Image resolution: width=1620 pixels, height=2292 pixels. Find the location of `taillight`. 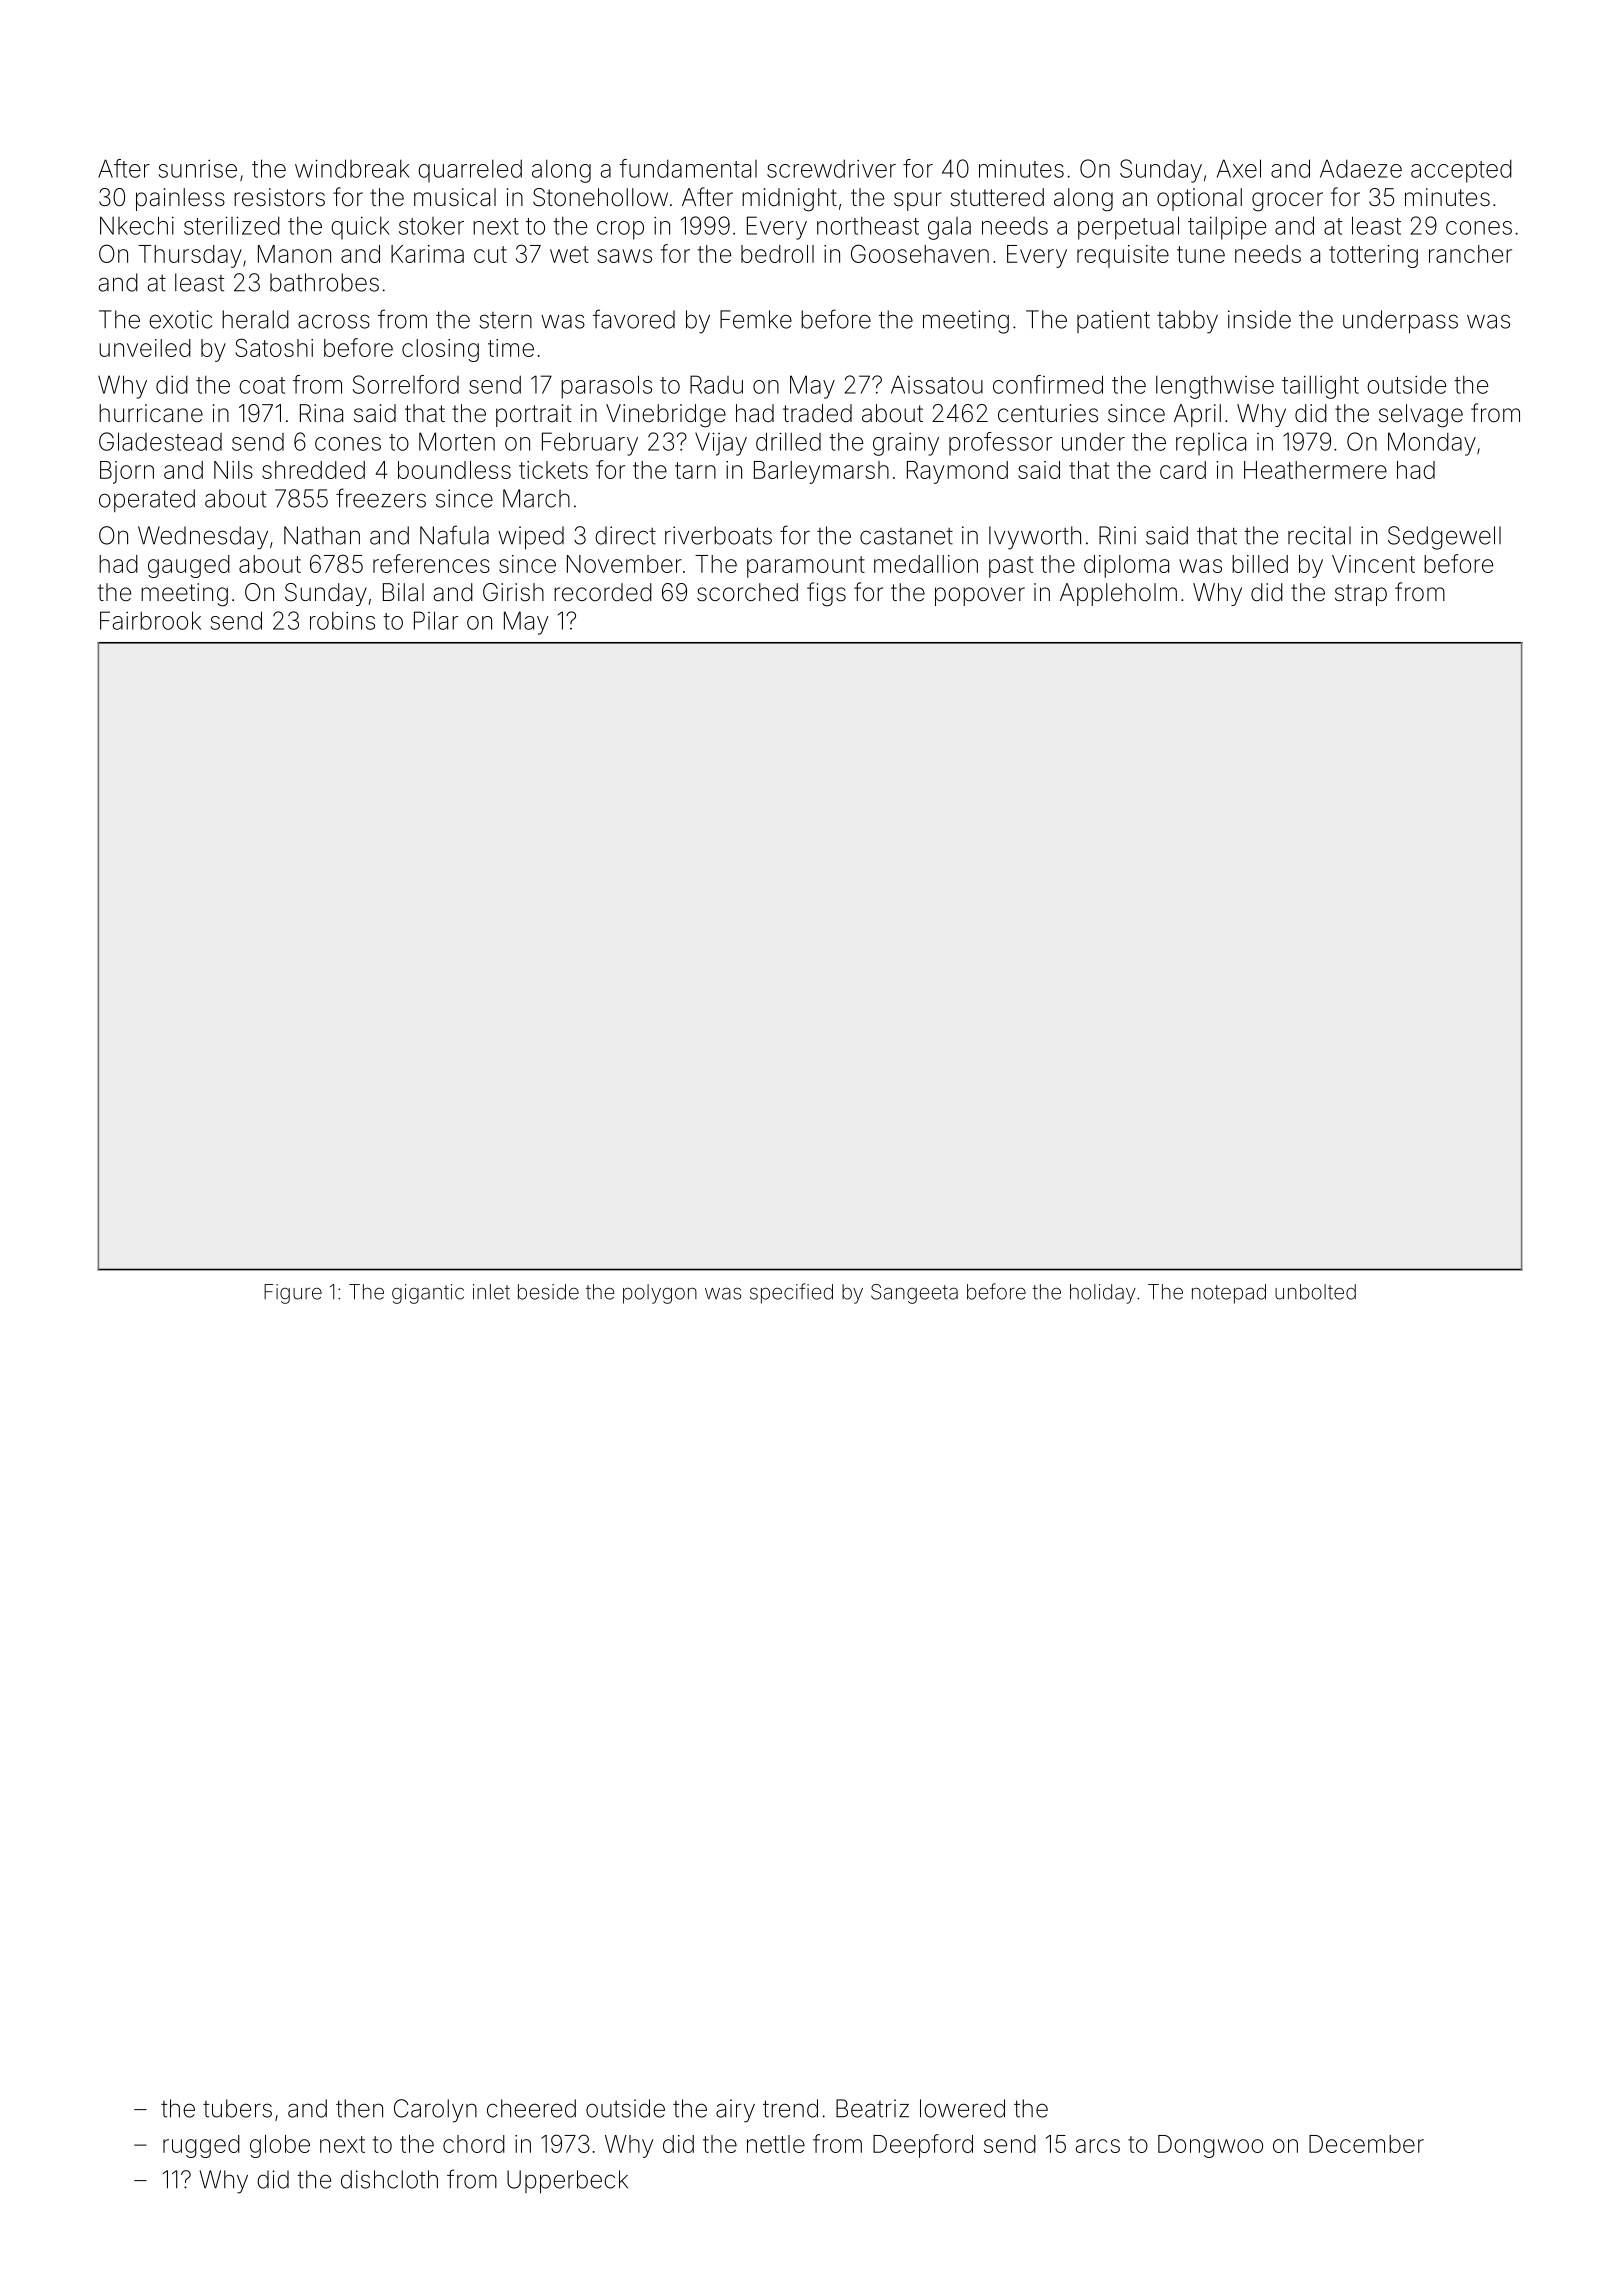

taillight is located at coordinates (1320, 387).
